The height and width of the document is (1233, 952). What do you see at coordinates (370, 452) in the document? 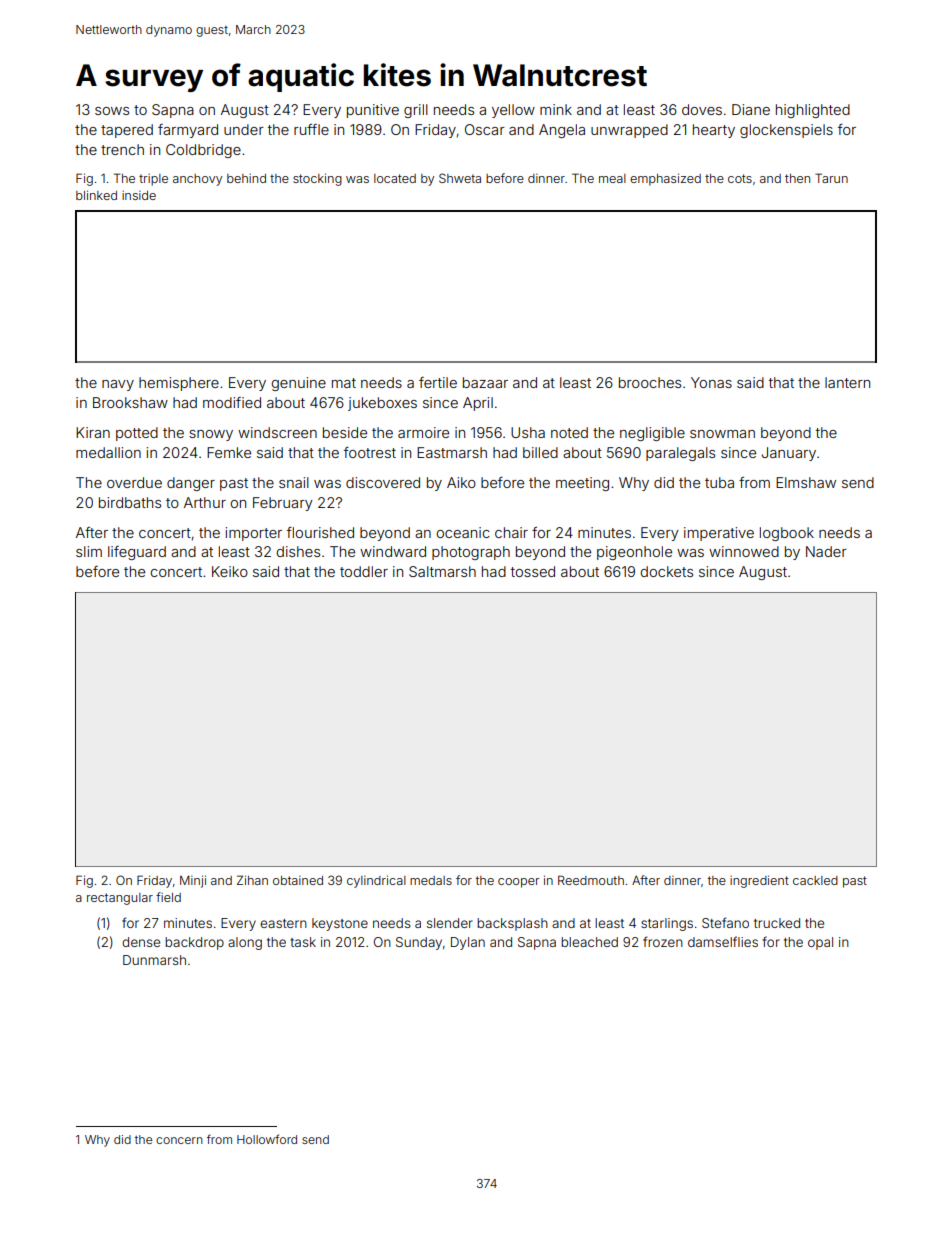
I see `footrest` at bounding box center [370, 452].
